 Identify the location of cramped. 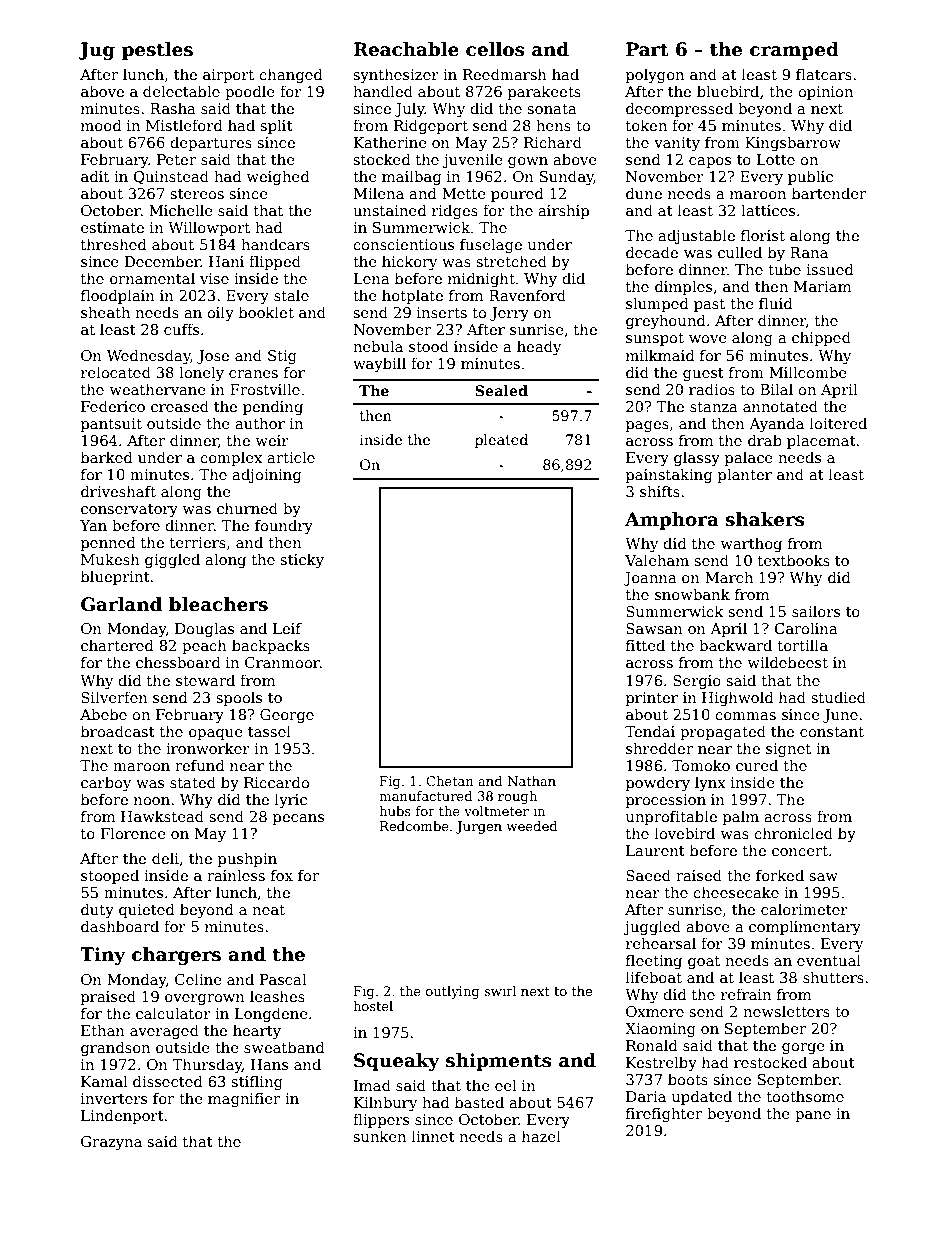
(794, 51).
